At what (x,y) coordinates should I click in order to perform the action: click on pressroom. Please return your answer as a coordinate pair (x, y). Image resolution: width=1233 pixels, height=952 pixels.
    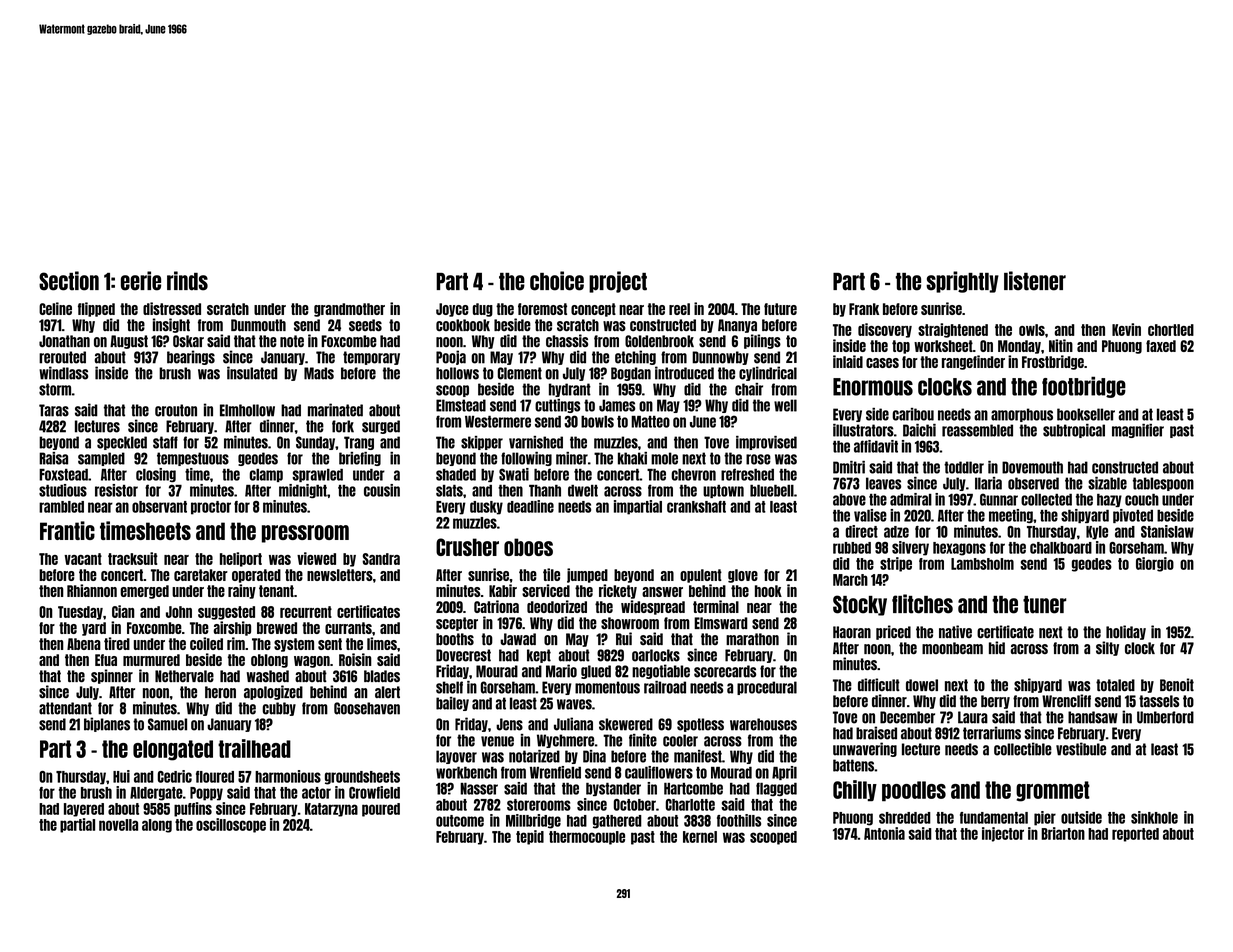
    Looking at the image, I should click on (305, 534).
